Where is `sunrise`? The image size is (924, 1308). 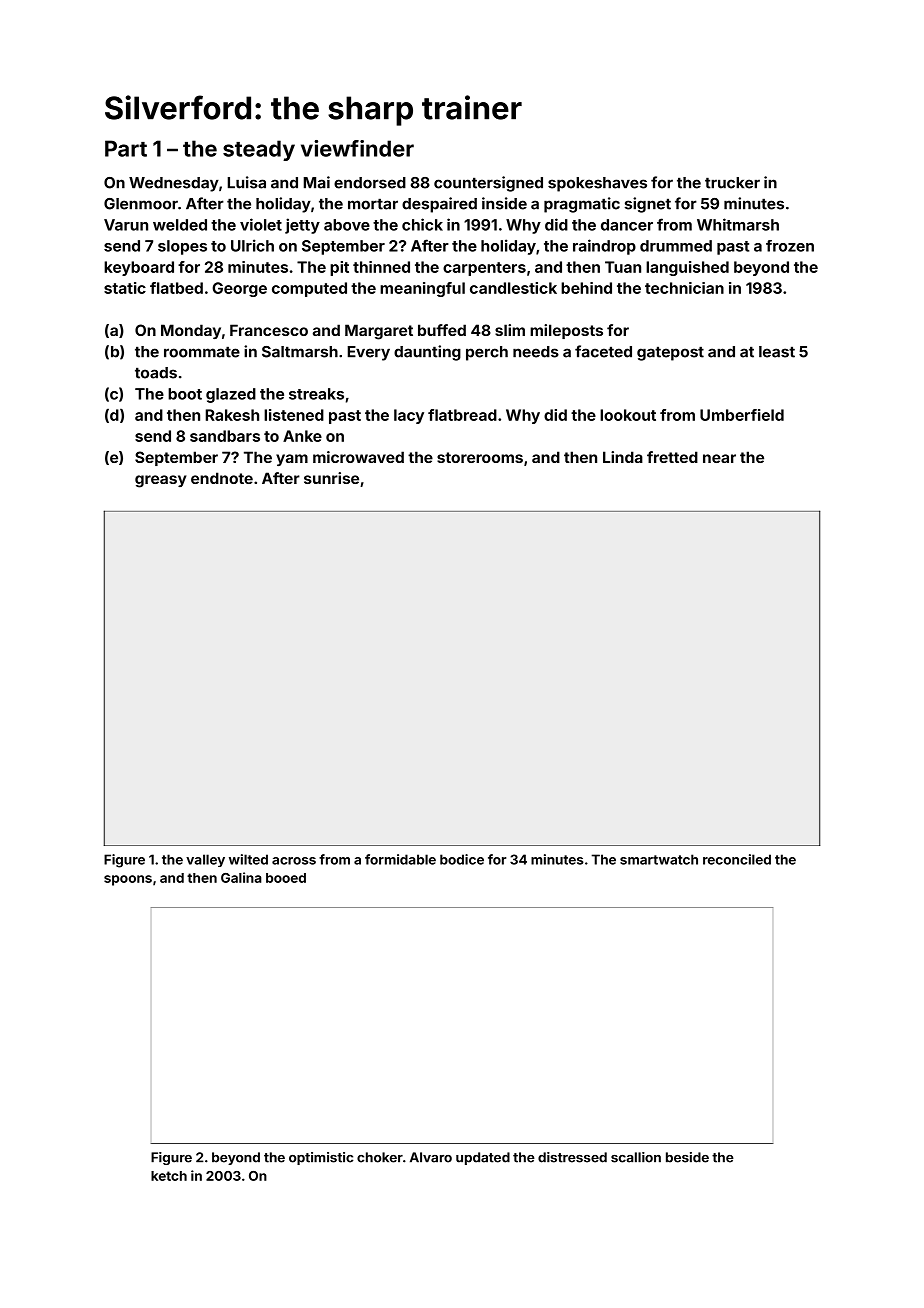
sunrise is located at coordinates (331, 478).
